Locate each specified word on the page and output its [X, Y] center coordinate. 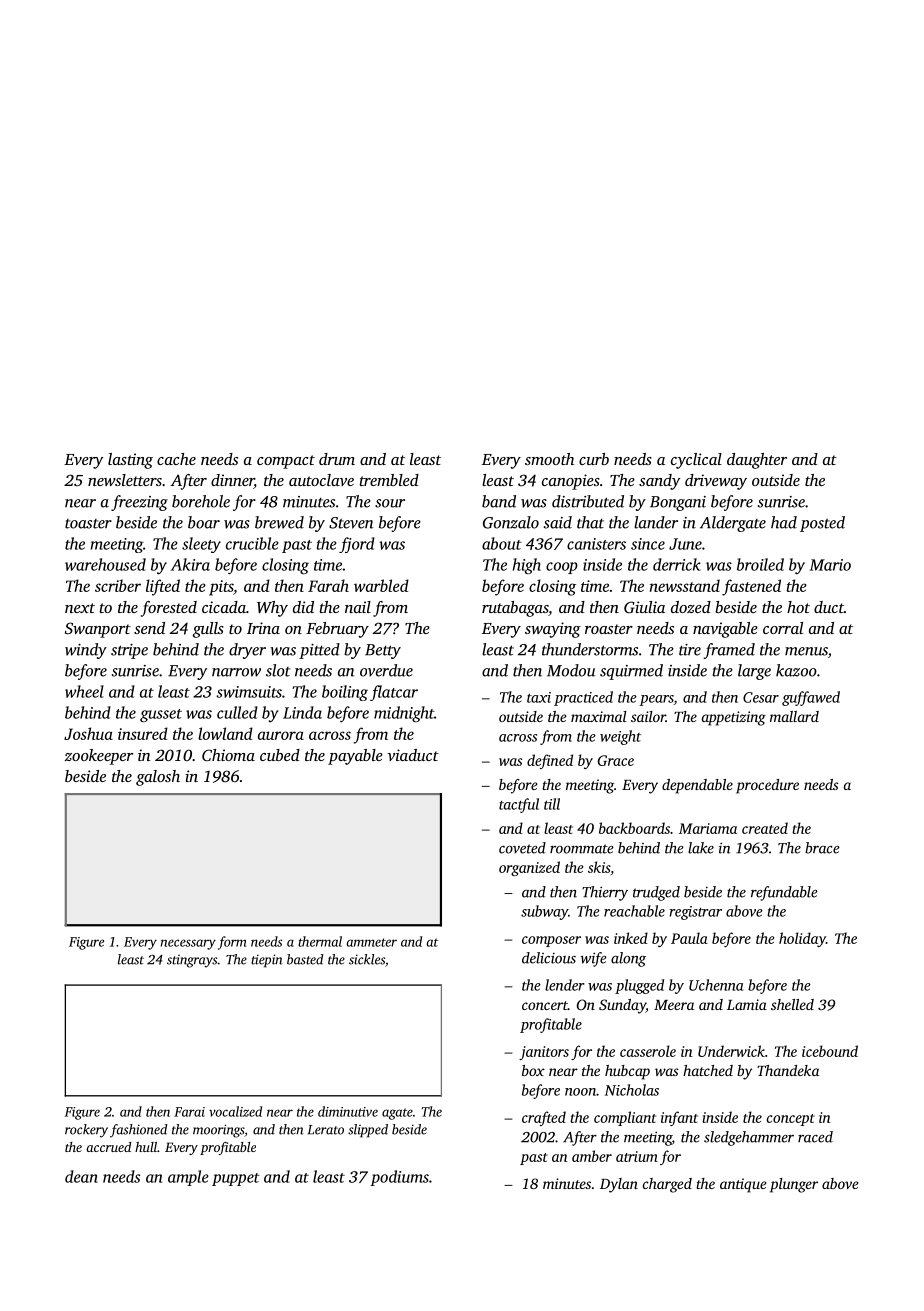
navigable [725, 630]
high [527, 566]
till [552, 804]
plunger [794, 1185]
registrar [695, 913]
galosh [158, 778]
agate [397, 1114]
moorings [218, 1131]
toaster [88, 524]
